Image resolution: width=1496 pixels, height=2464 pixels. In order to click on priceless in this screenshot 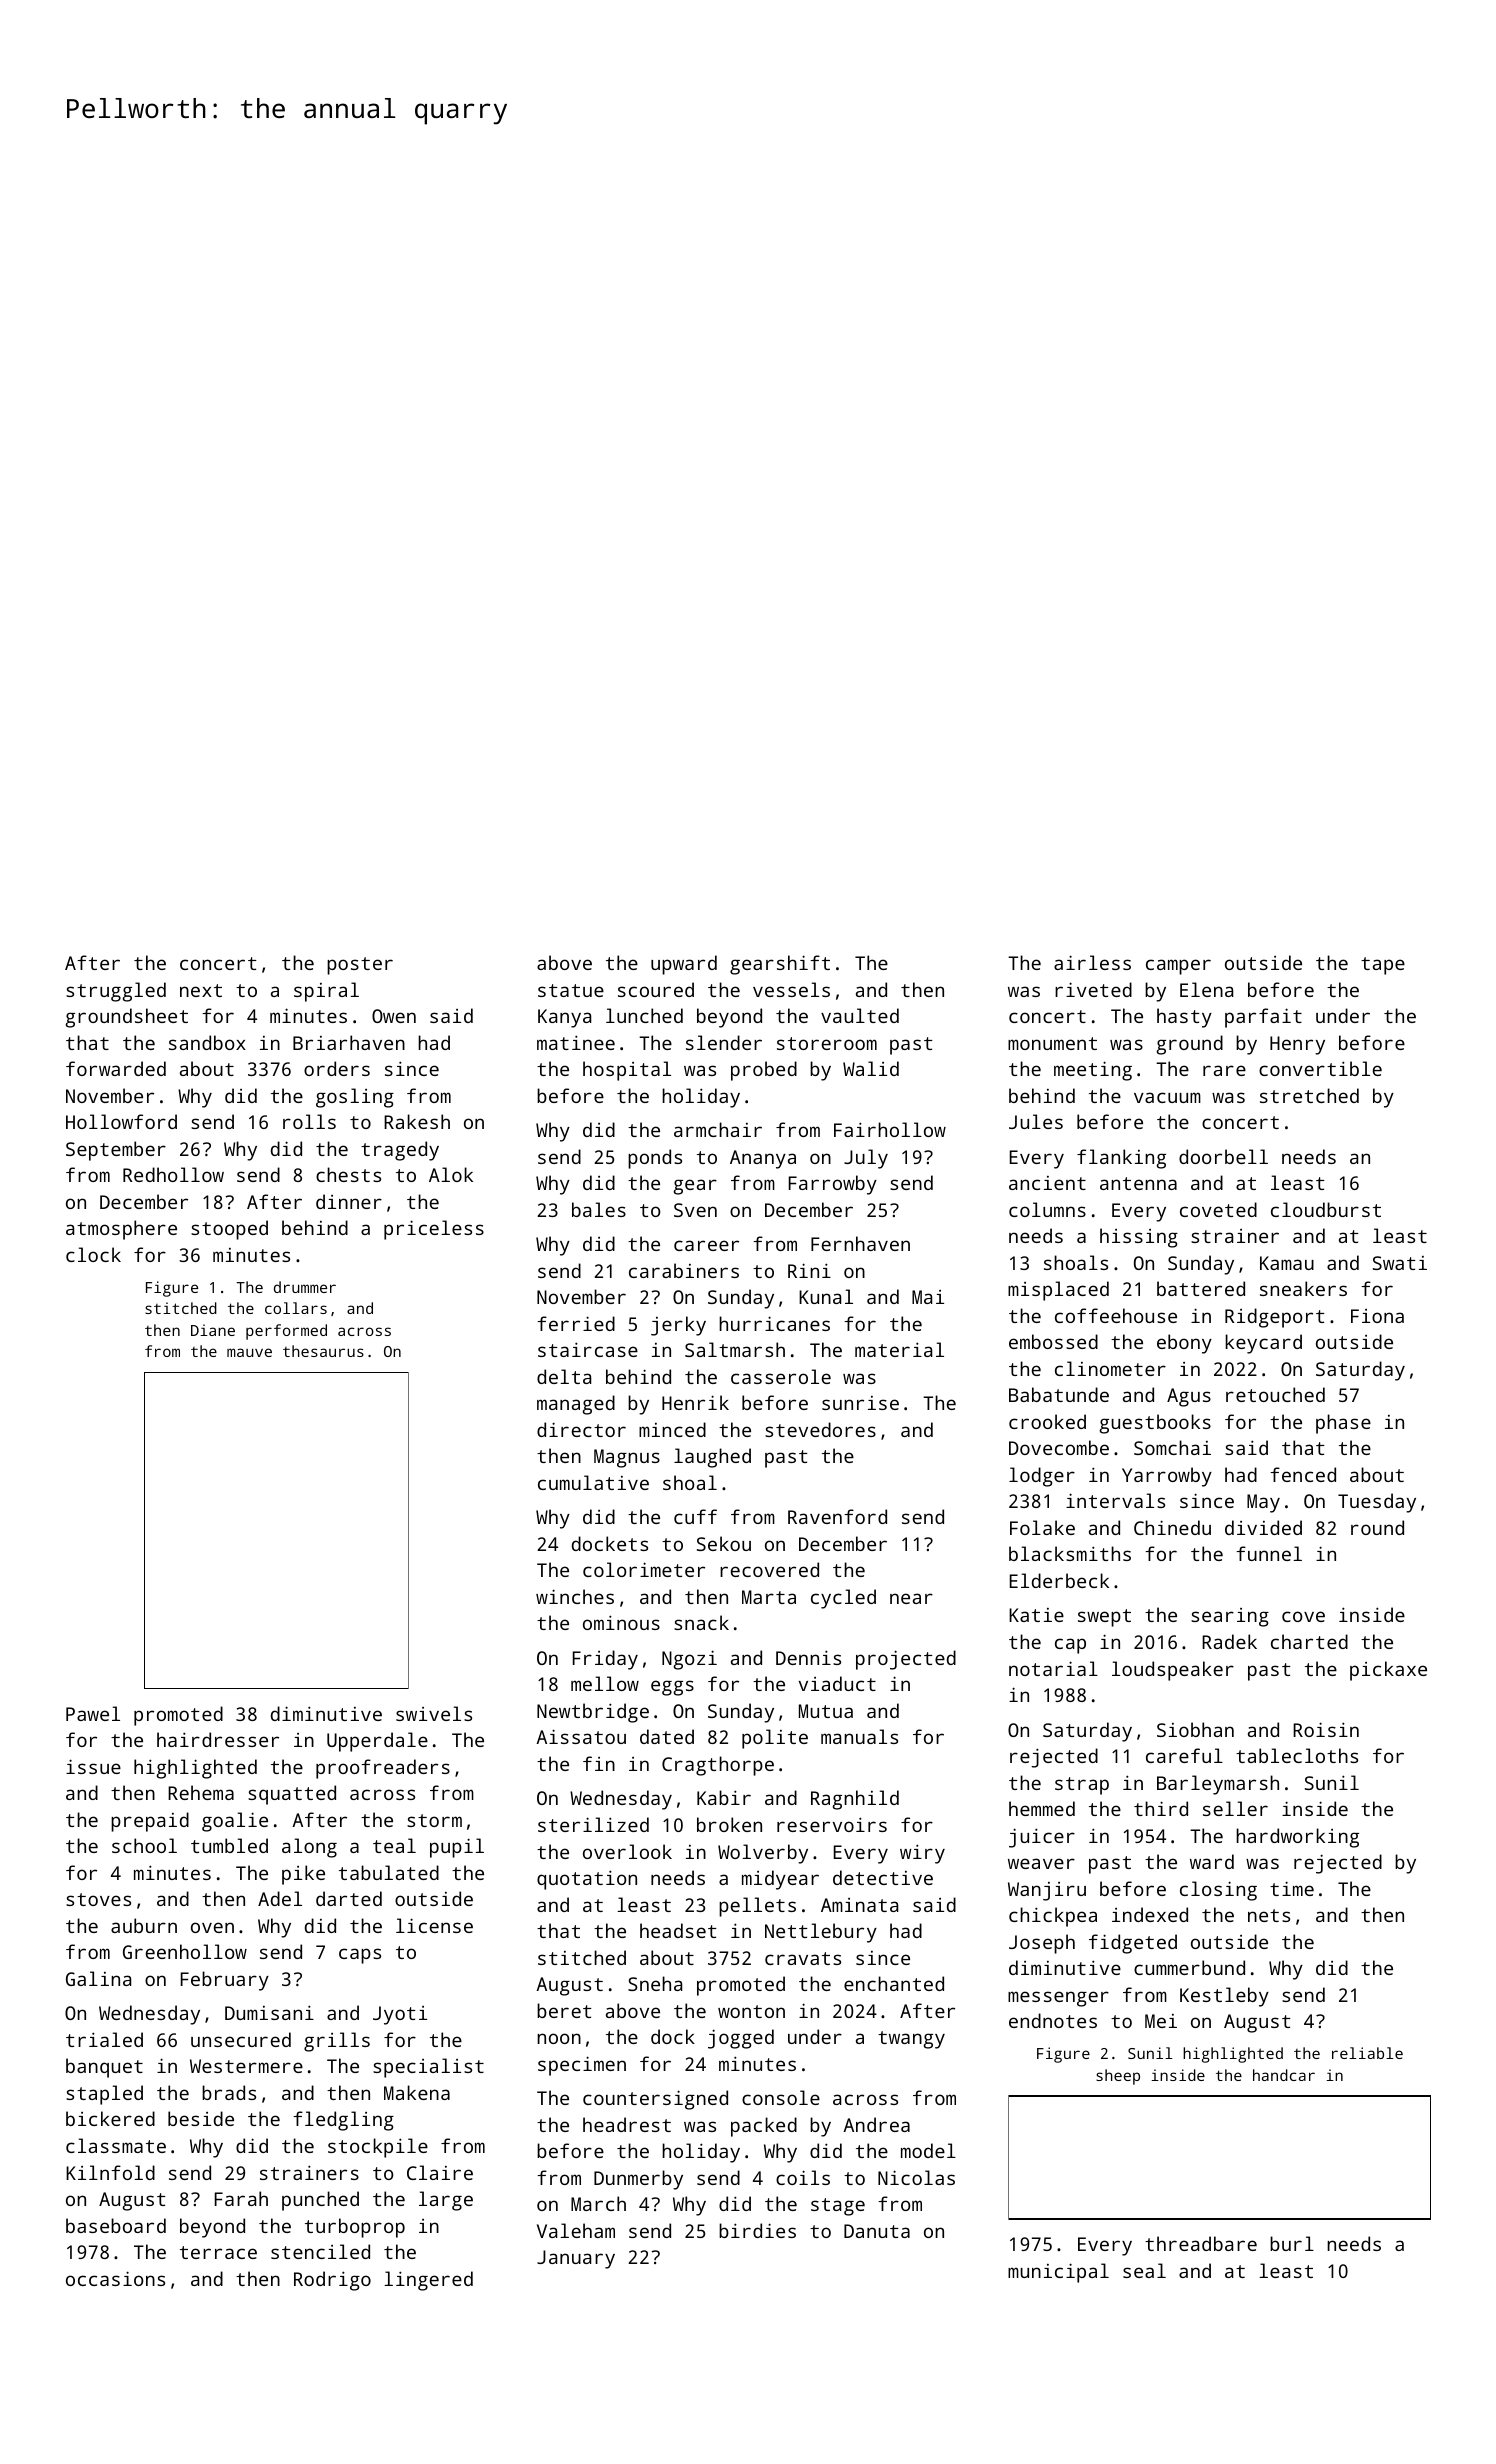, I will do `click(434, 1230)`.
